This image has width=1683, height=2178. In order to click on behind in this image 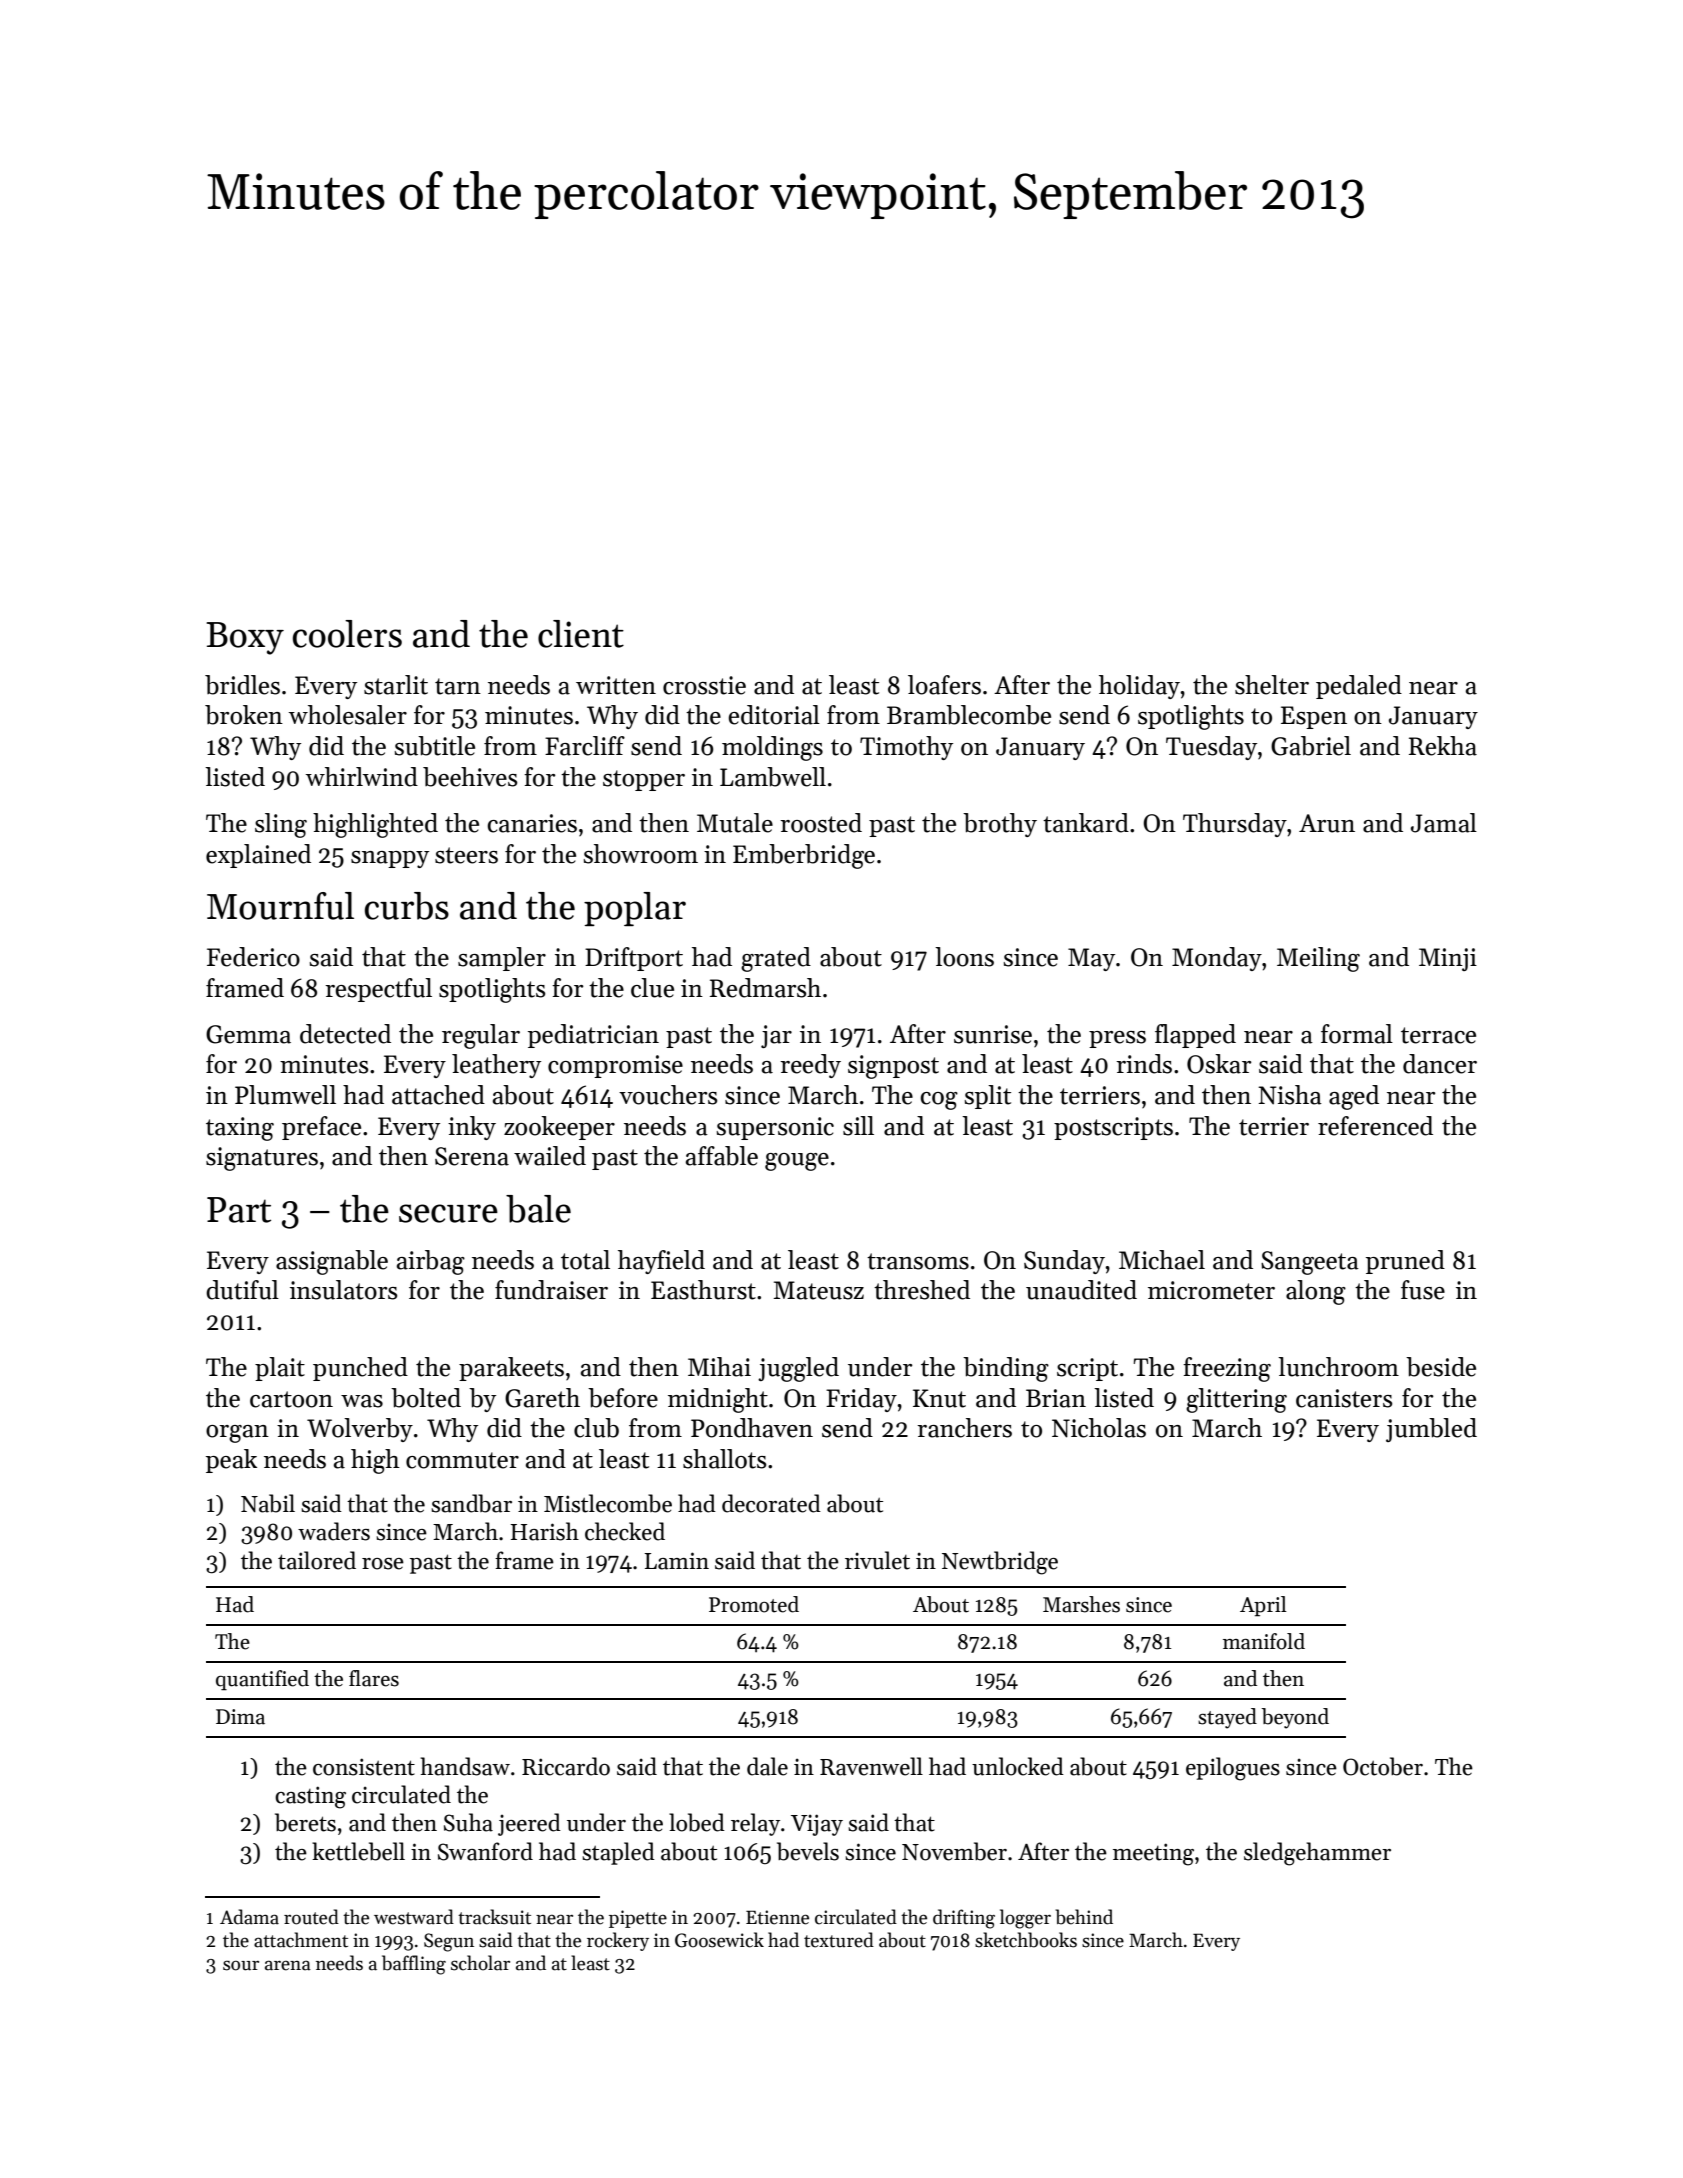, I will do `click(1084, 1917)`.
